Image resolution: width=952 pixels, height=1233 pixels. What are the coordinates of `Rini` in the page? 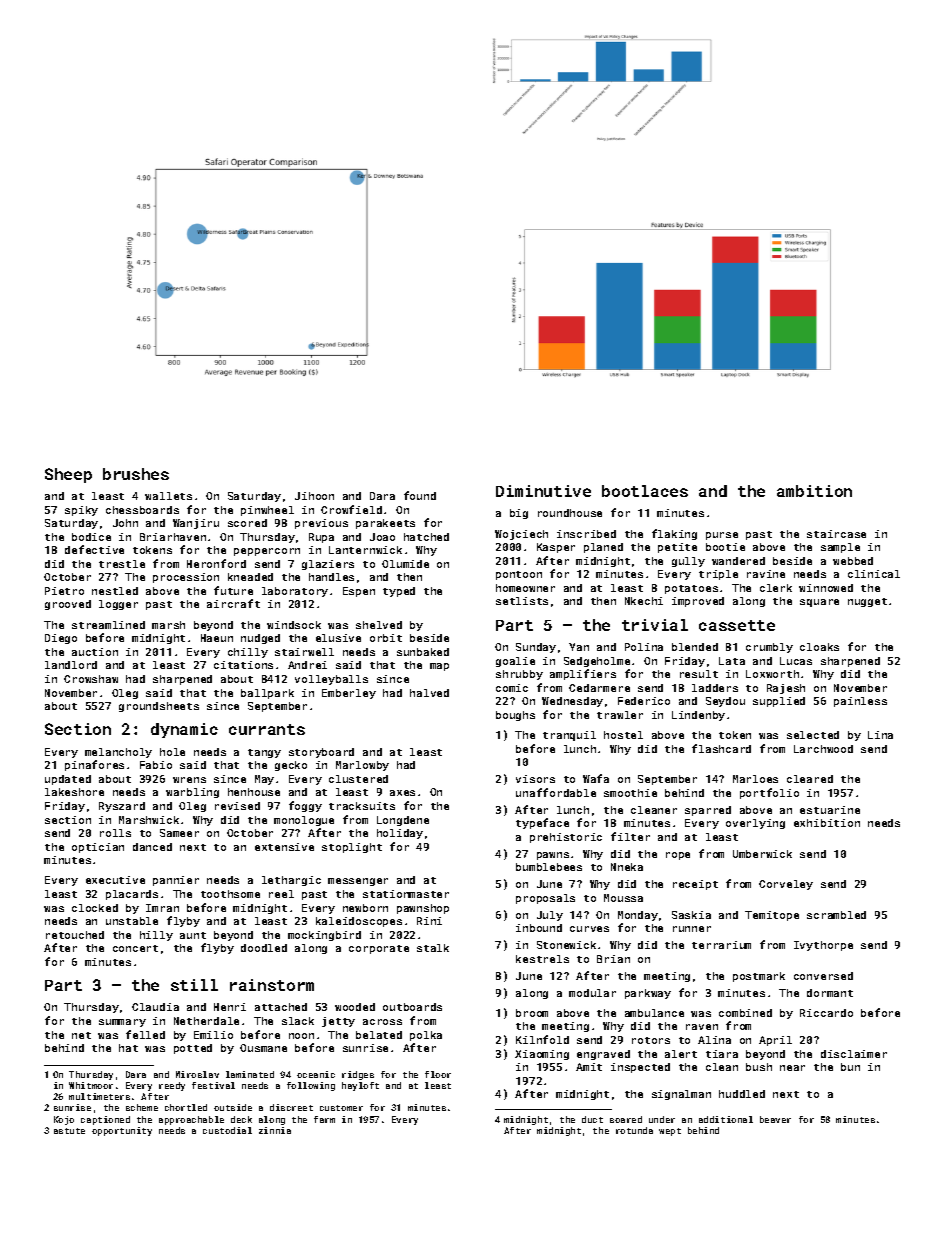 It's located at (429, 921).
